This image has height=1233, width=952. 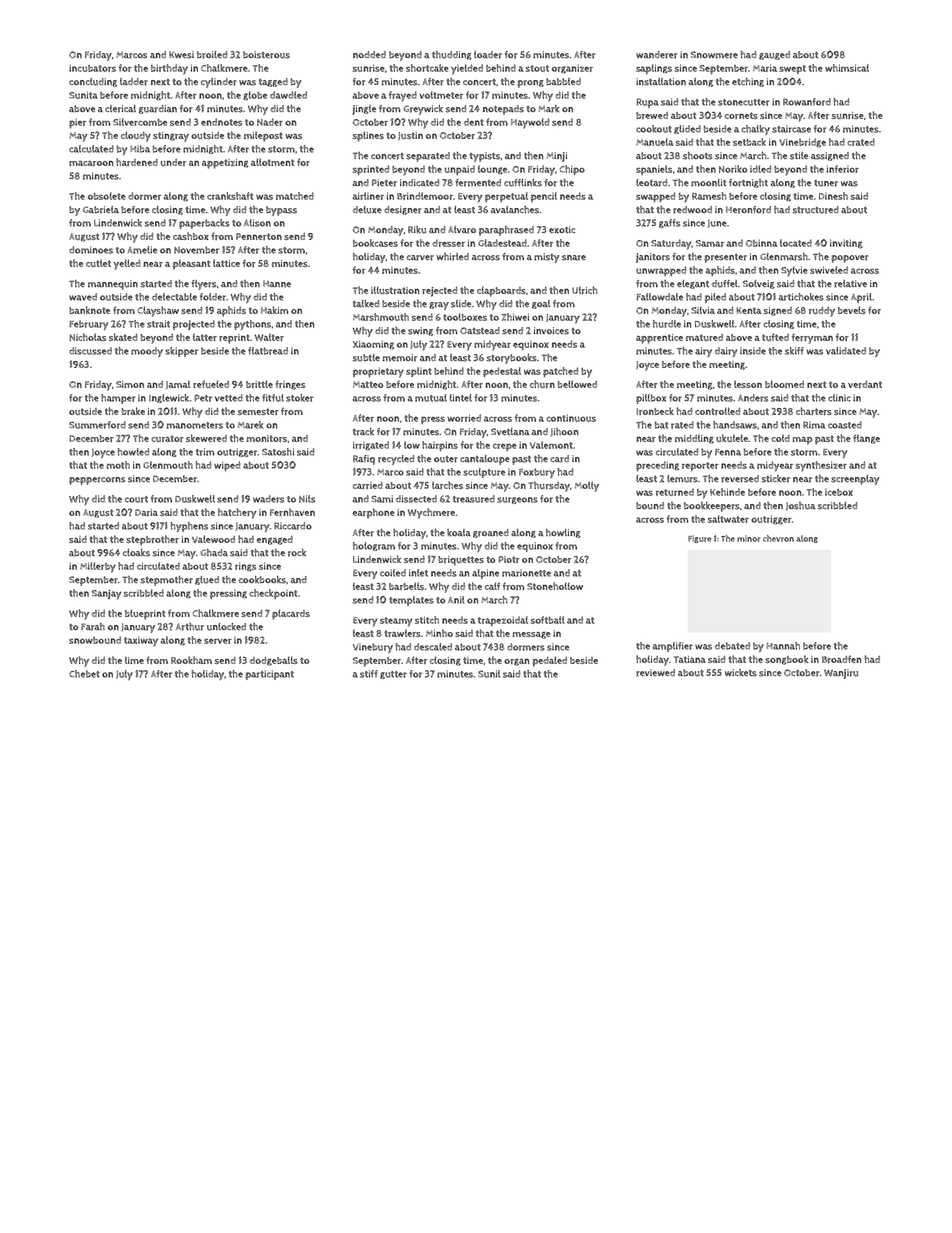 What do you see at coordinates (555, 586) in the image?
I see `Stonehollow` at bounding box center [555, 586].
